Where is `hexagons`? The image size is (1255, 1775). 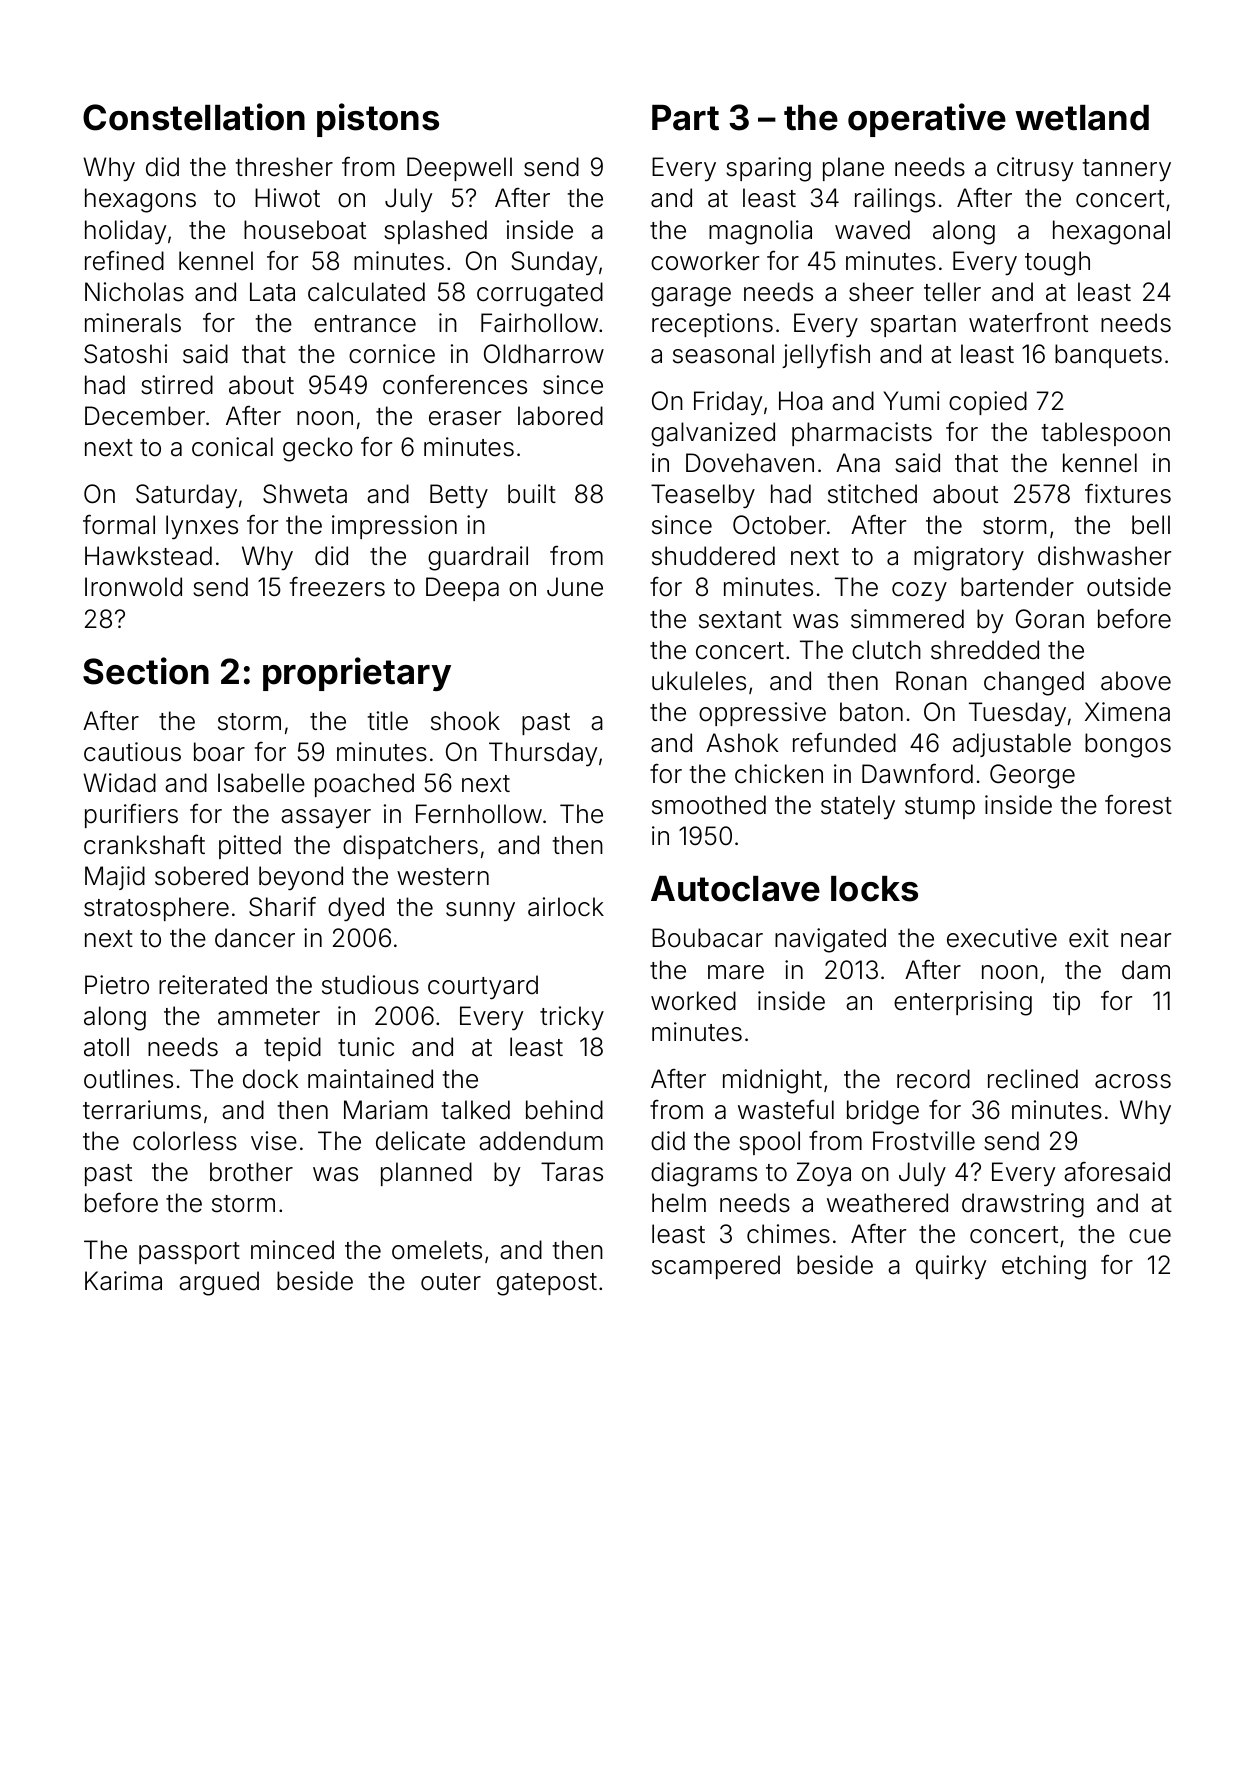
hexagons is located at coordinates (140, 200).
